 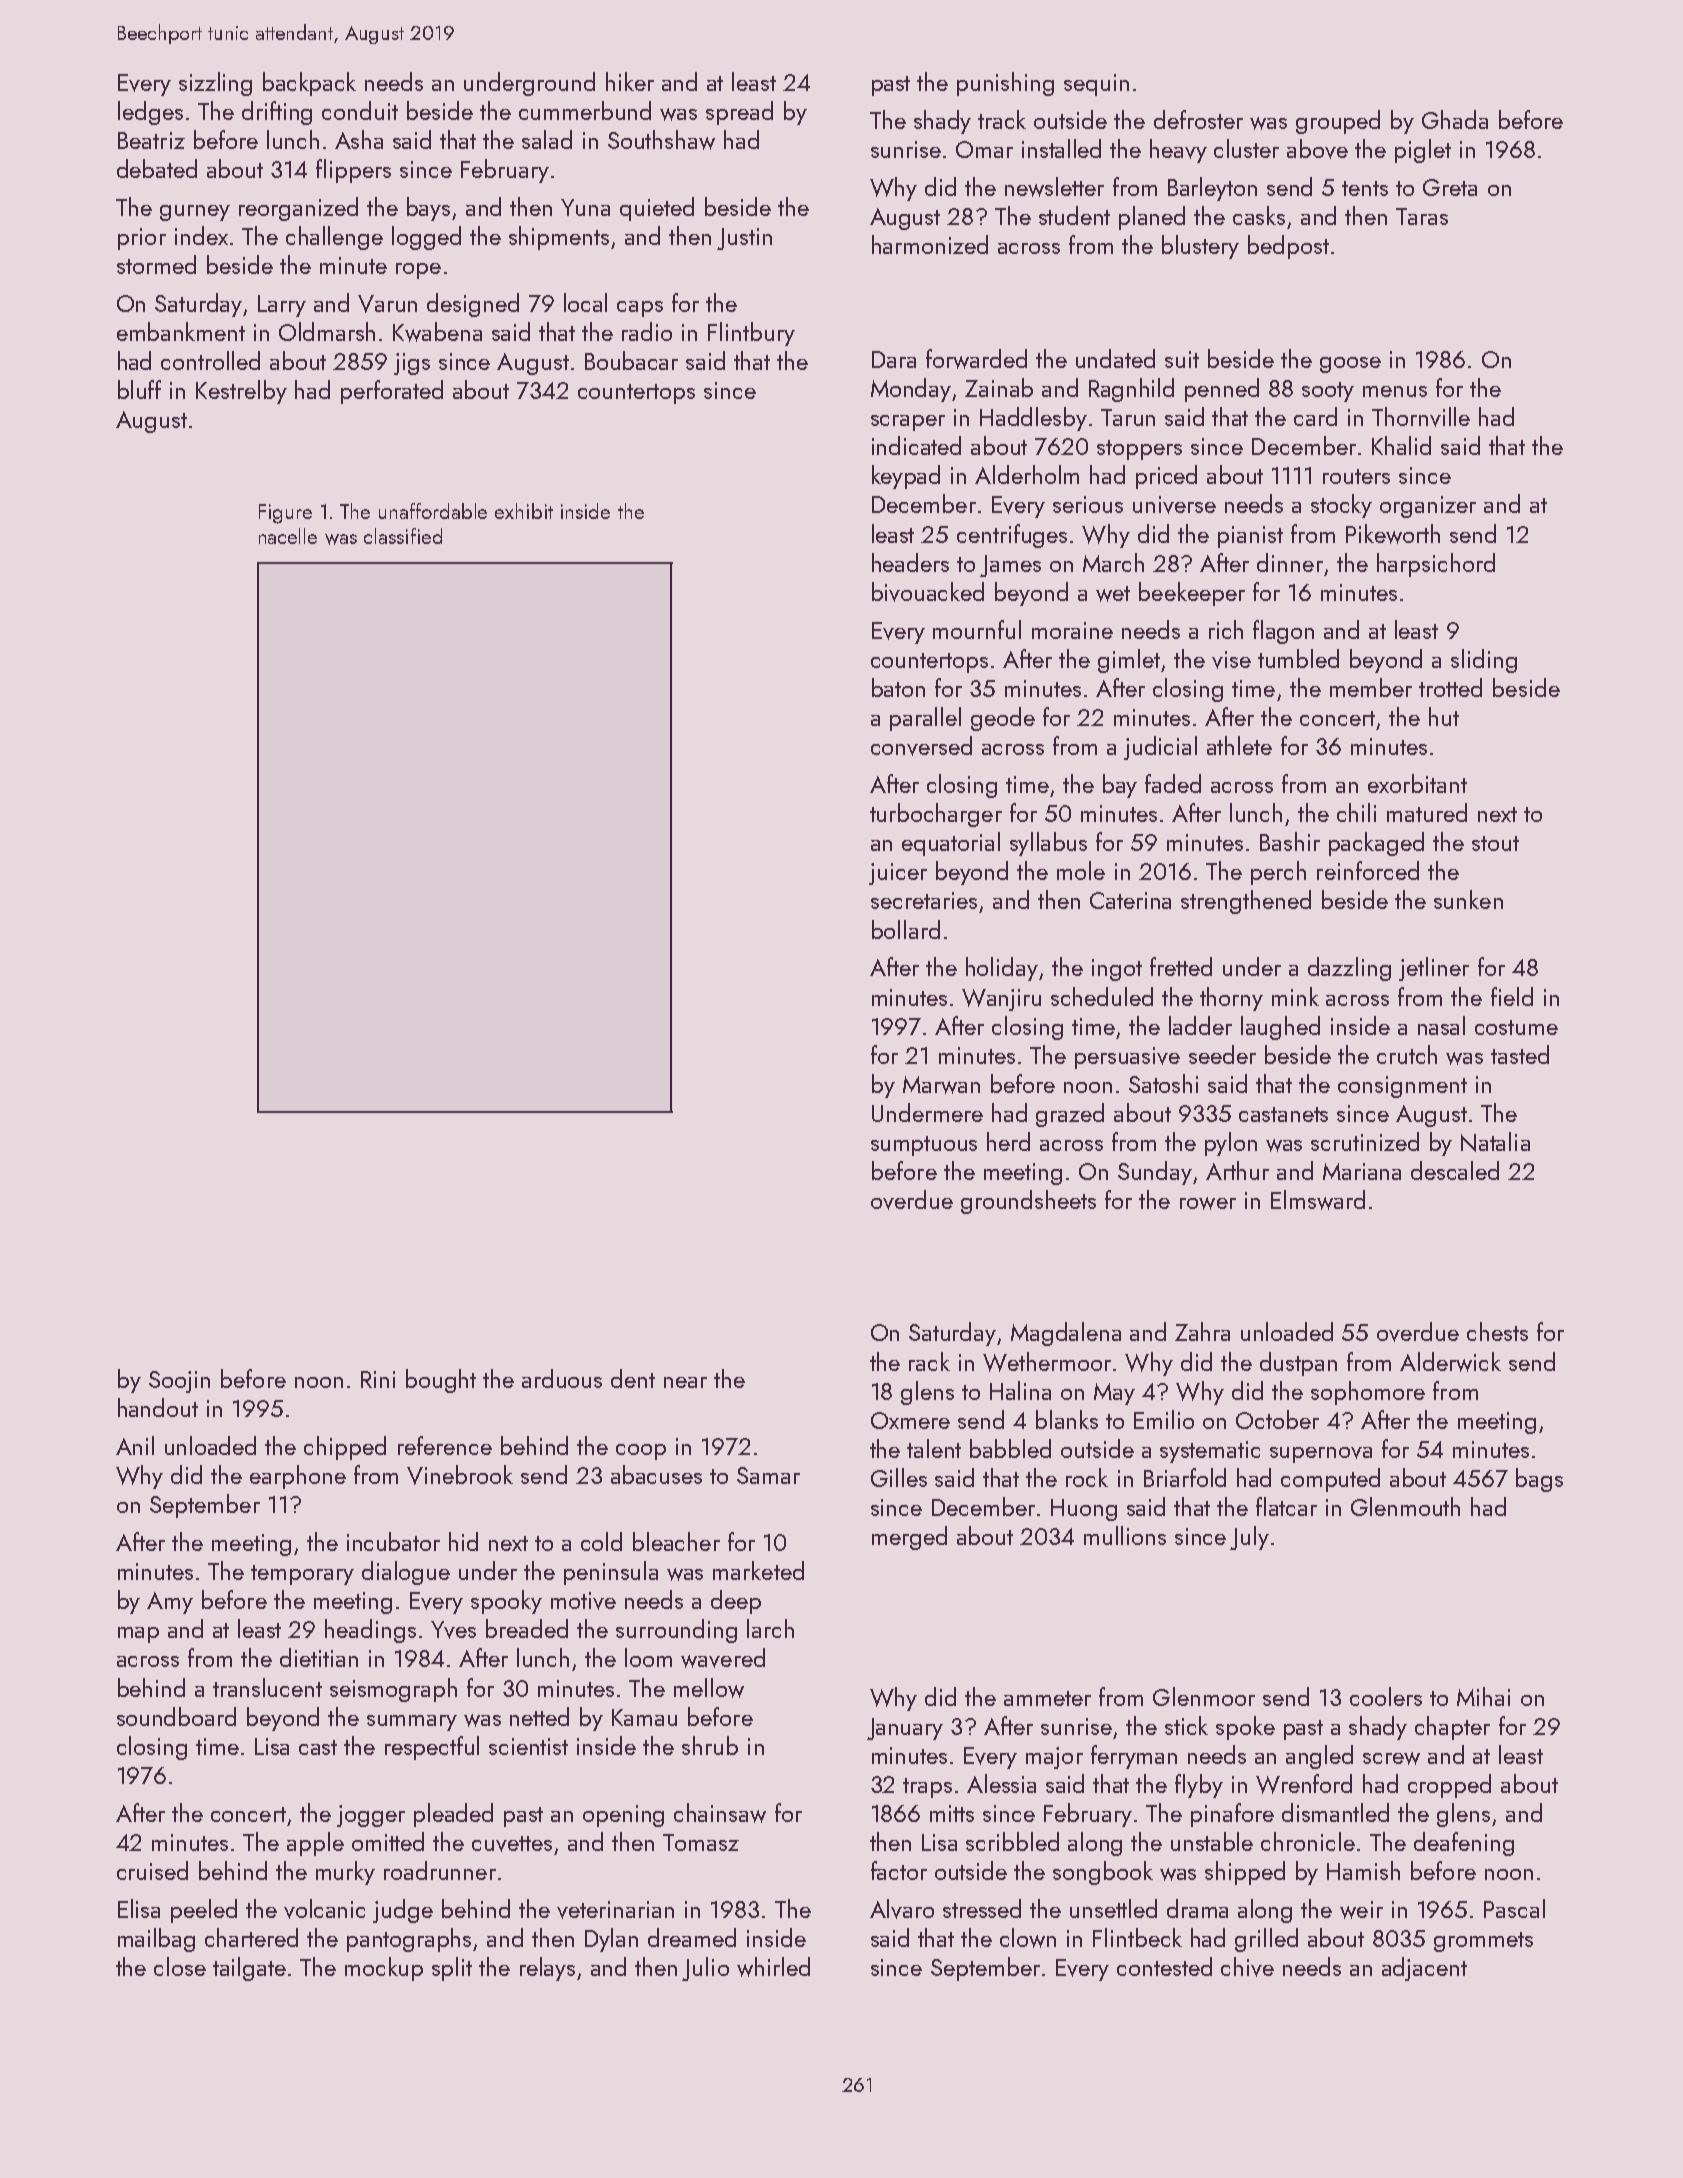 What do you see at coordinates (1464, 1844) in the screenshot?
I see `deafening` at bounding box center [1464, 1844].
